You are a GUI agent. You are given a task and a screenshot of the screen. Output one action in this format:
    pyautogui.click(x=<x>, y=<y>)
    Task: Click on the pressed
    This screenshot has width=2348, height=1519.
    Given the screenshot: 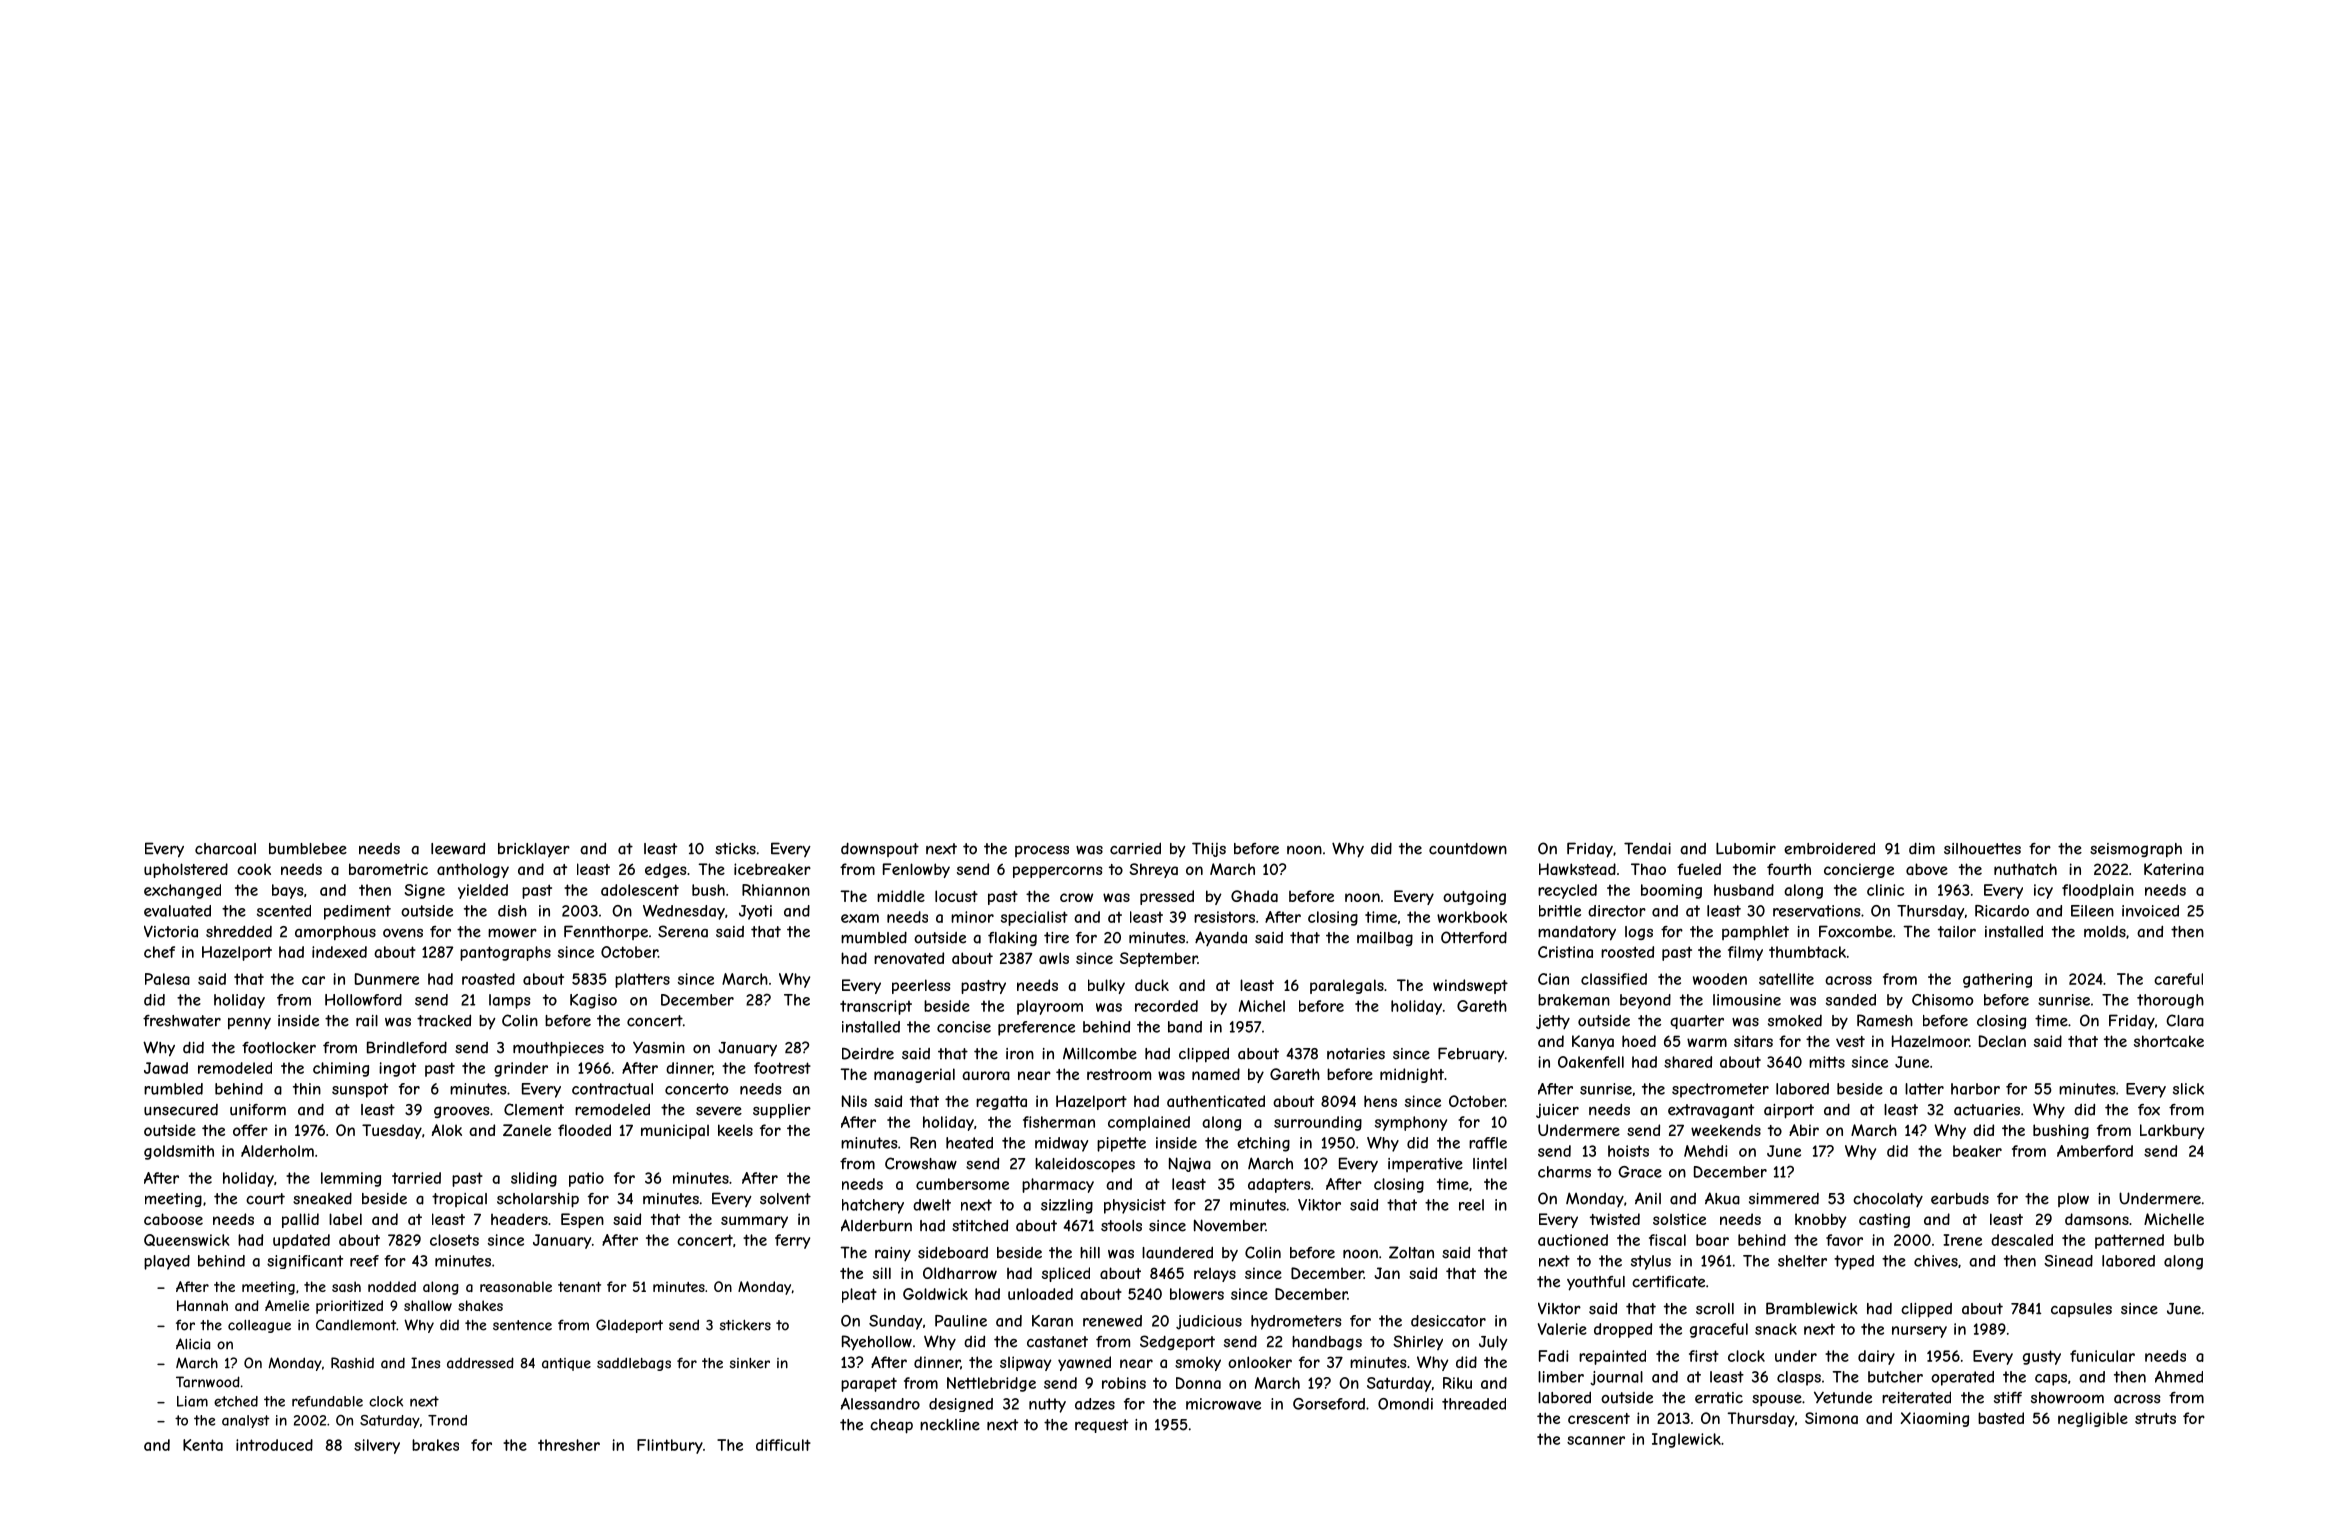 What is the action you would take?
    pyautogui.click(x=1167, y=897)
